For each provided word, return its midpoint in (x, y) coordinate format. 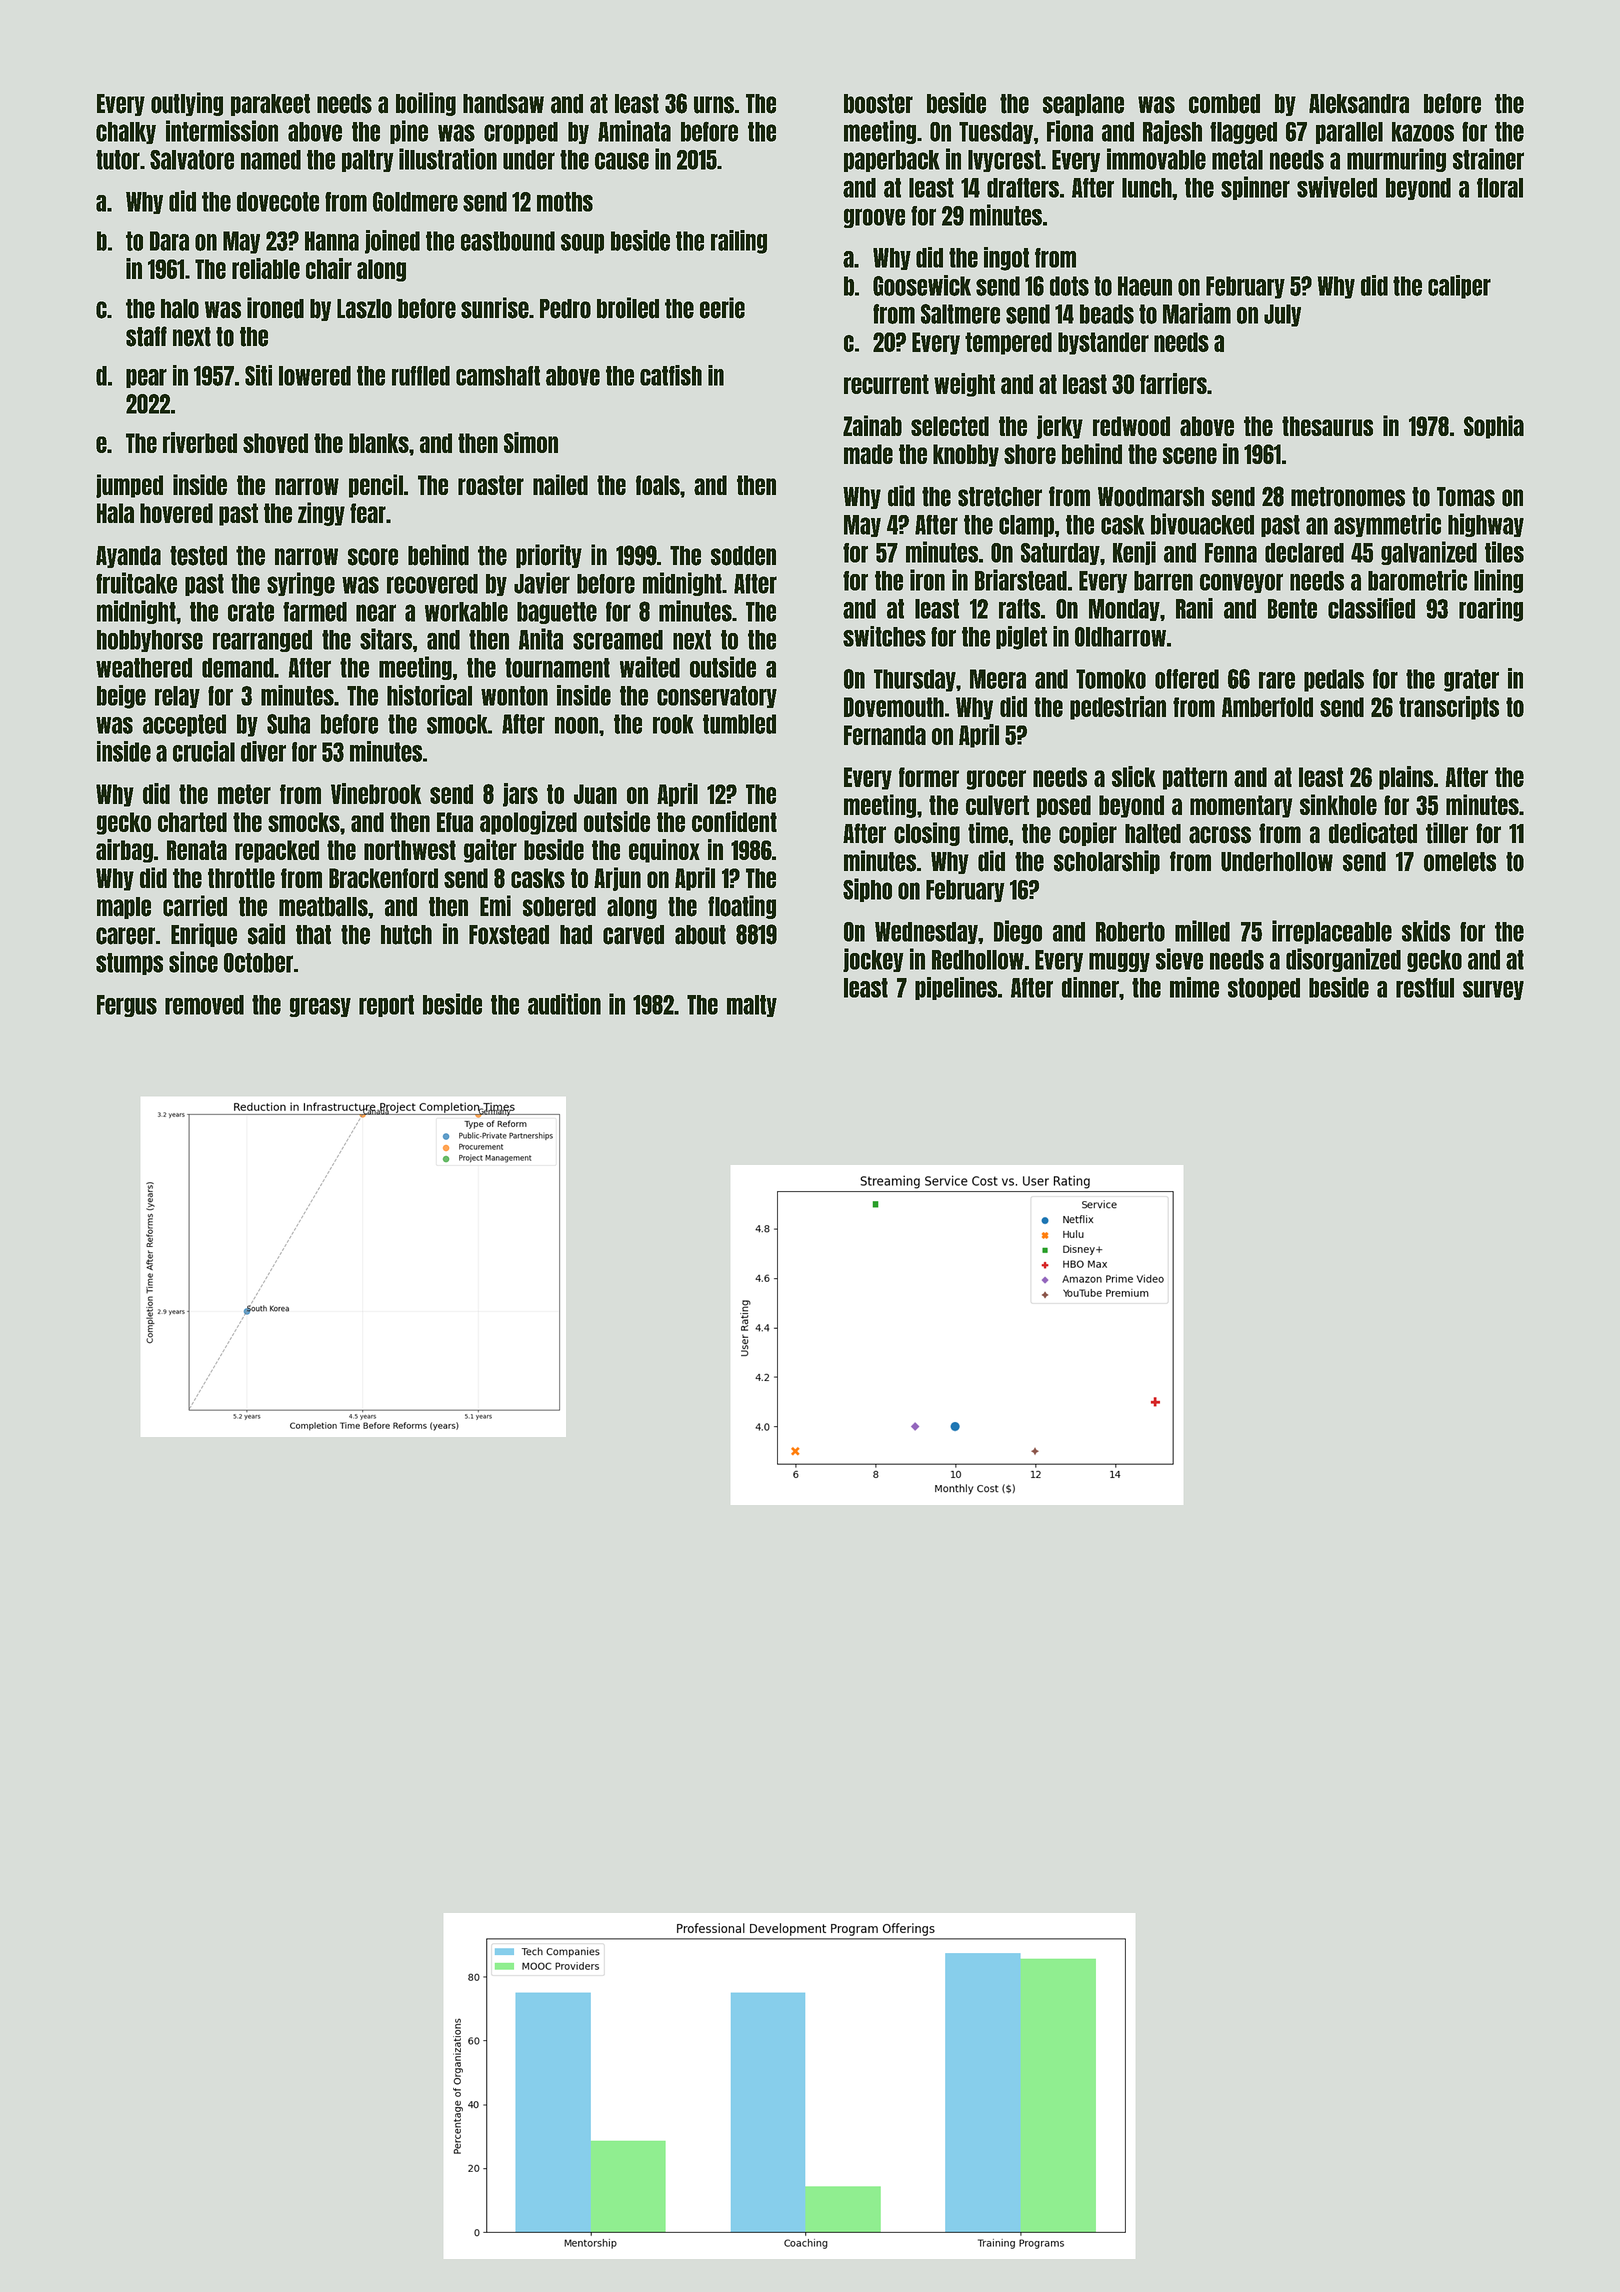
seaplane (1083, 105)
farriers (1173, 383)
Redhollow (978, 960)
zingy (321, 514)
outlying (187, 104)
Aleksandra (1359, 104)
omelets (1460, 862)
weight (964, 385)
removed (204, 1005)
